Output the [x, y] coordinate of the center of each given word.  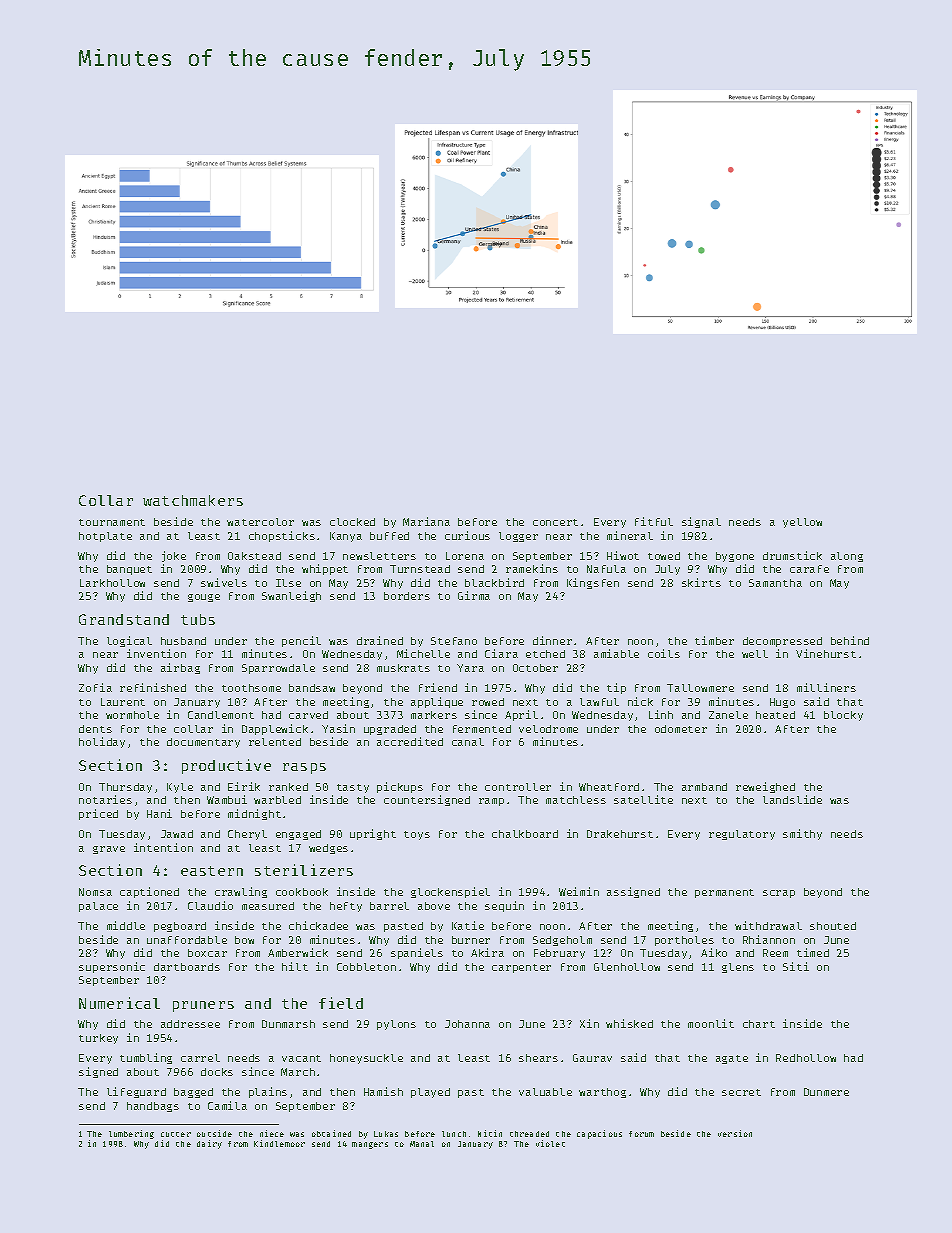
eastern [212, 871]
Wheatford [609, 787]
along [847, 557]
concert [555, 522]
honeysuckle [366, 1059]
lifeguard [136, 1092]
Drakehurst [620, 834]
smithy [802, 834]
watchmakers [193, 500]
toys [417, 835]
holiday [102, 742]
